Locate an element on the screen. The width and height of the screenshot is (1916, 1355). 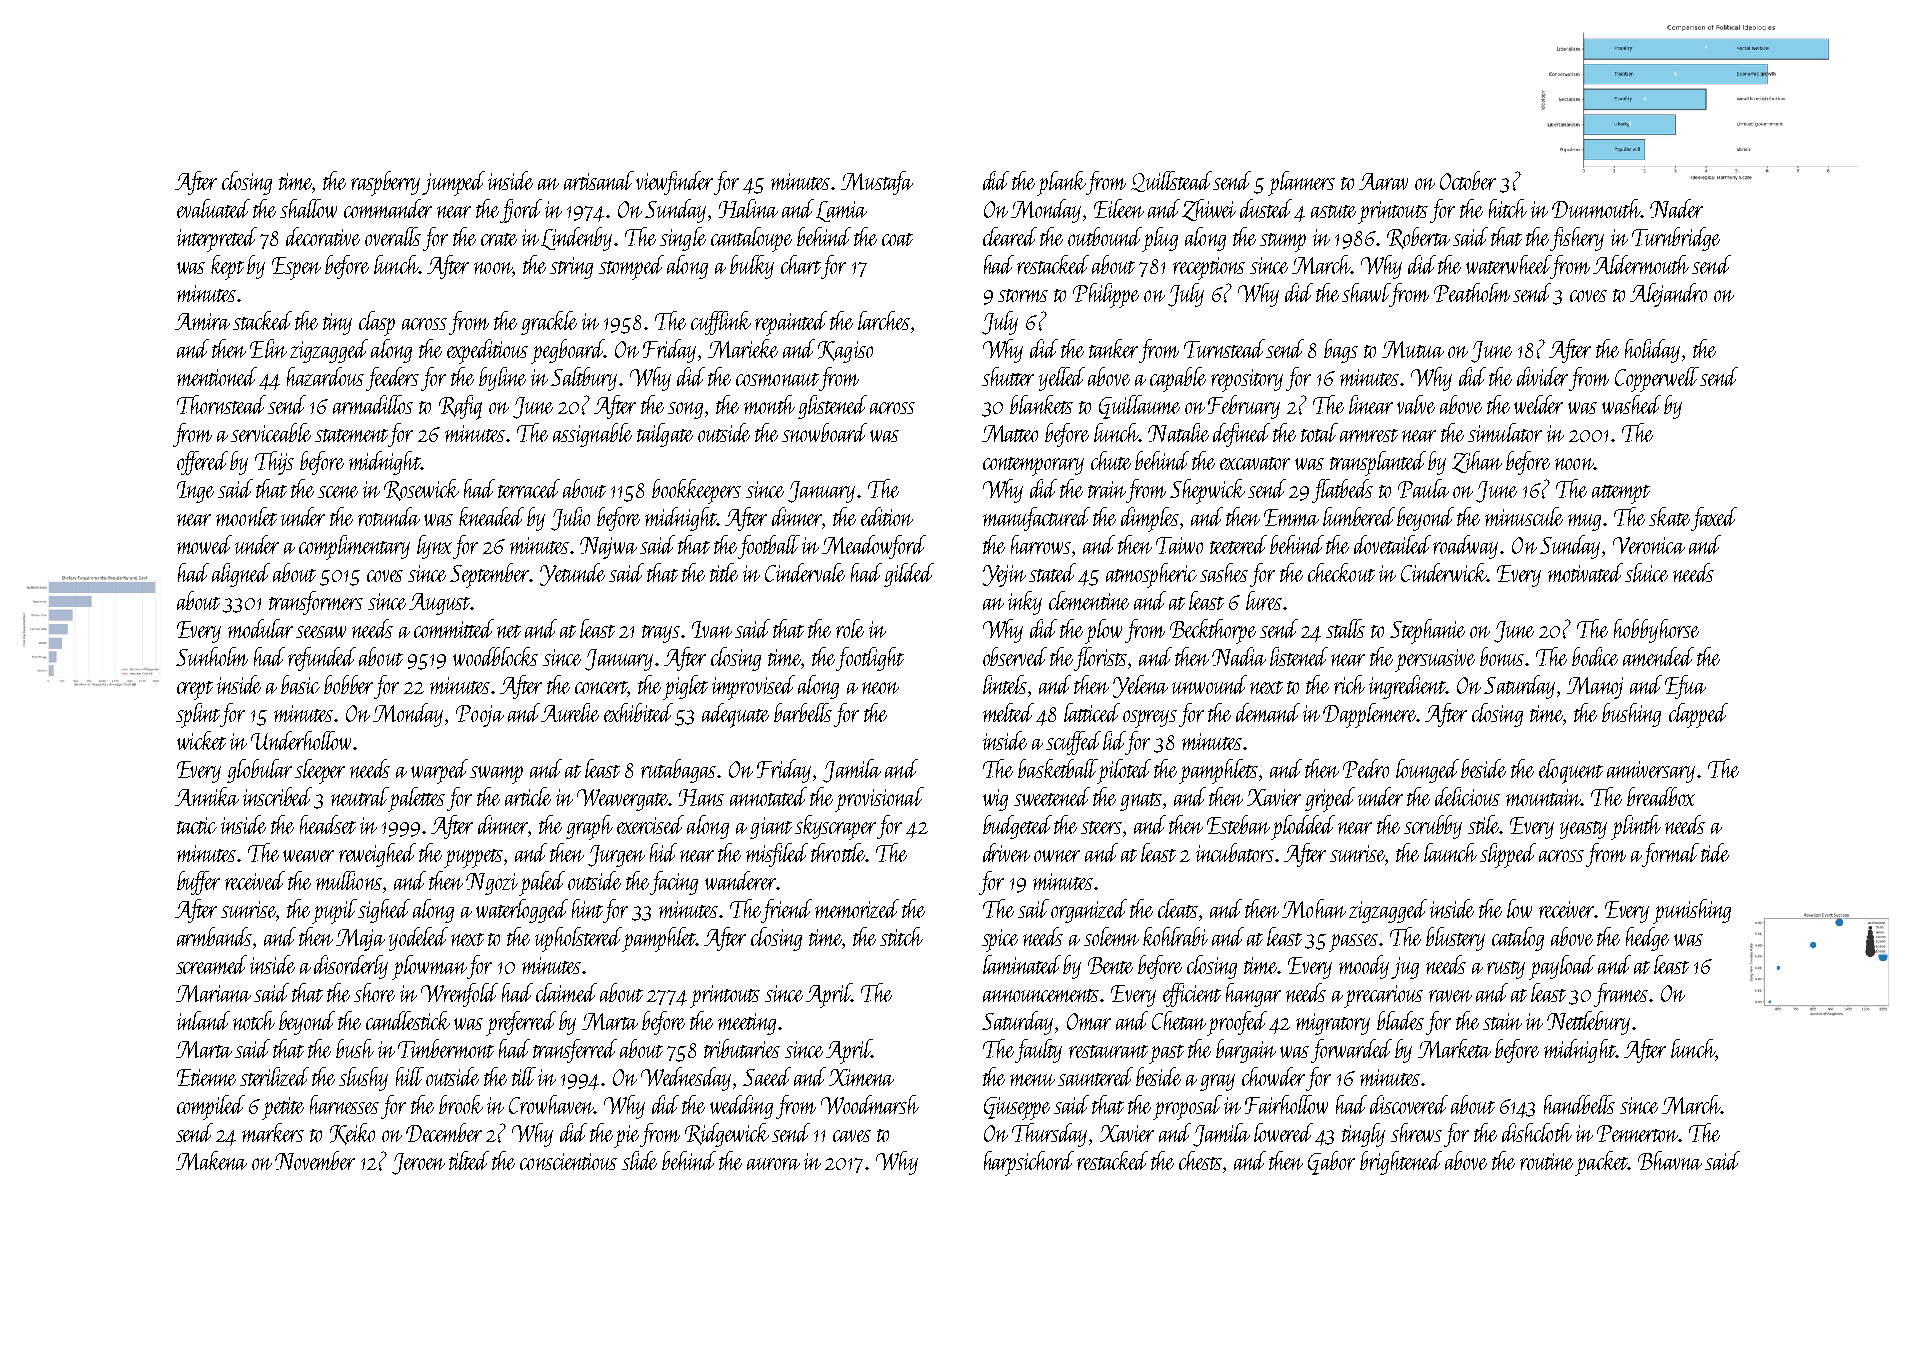
Crowhaven is located at coordinates (552, 1104).
